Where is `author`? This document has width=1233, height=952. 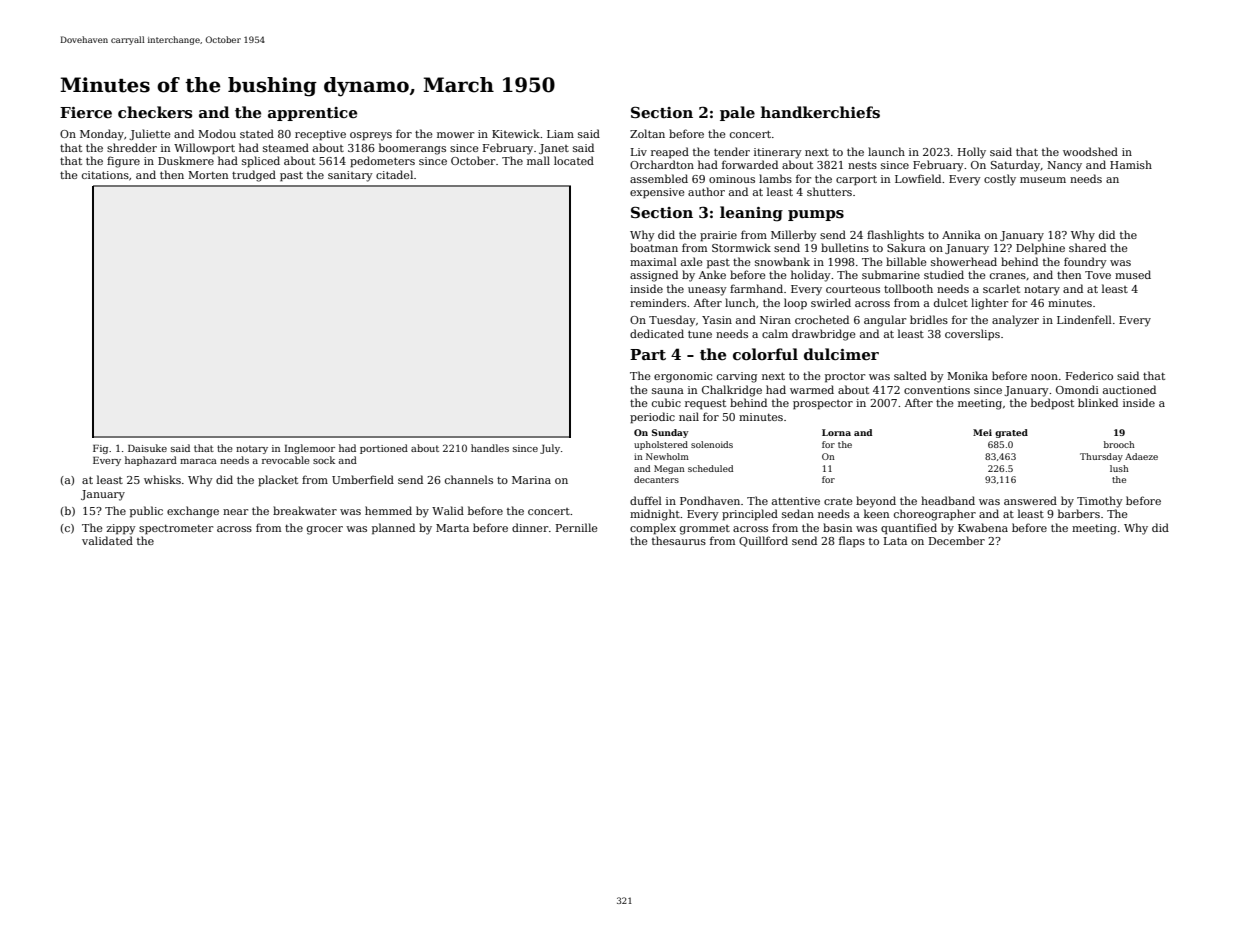
author is located at coordinates (706, 191).
